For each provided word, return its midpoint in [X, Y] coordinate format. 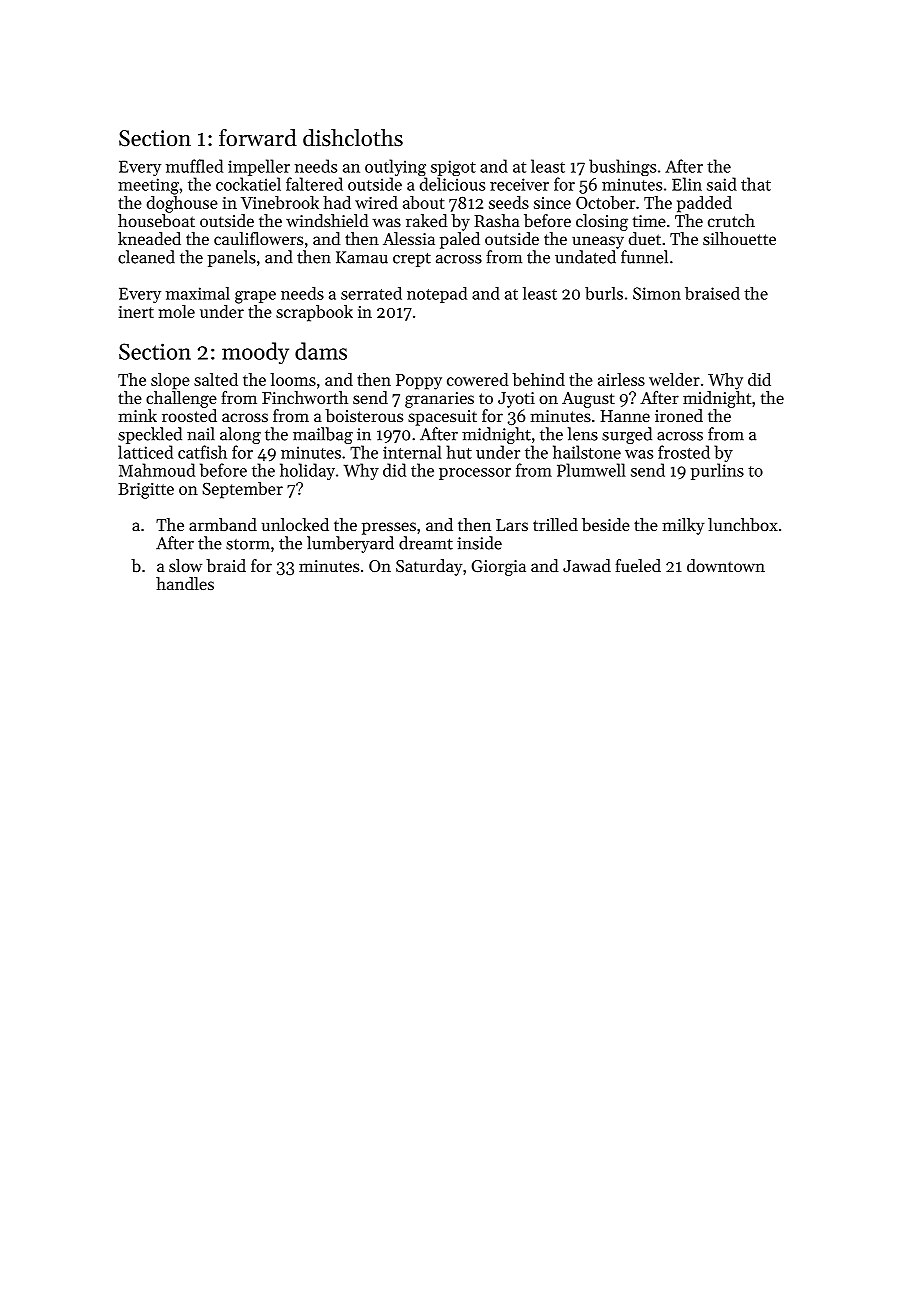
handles [185, 583]
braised [712, 293]
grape [255, 297]
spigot [453, 168]
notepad [437, 295]
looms [293, 379]
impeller [259, 167]
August [588, 400]
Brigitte [146, 491]
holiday [307, 471]
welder [674, 379]
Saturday [429, 567]
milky [683, 526]
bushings [622, 167]
